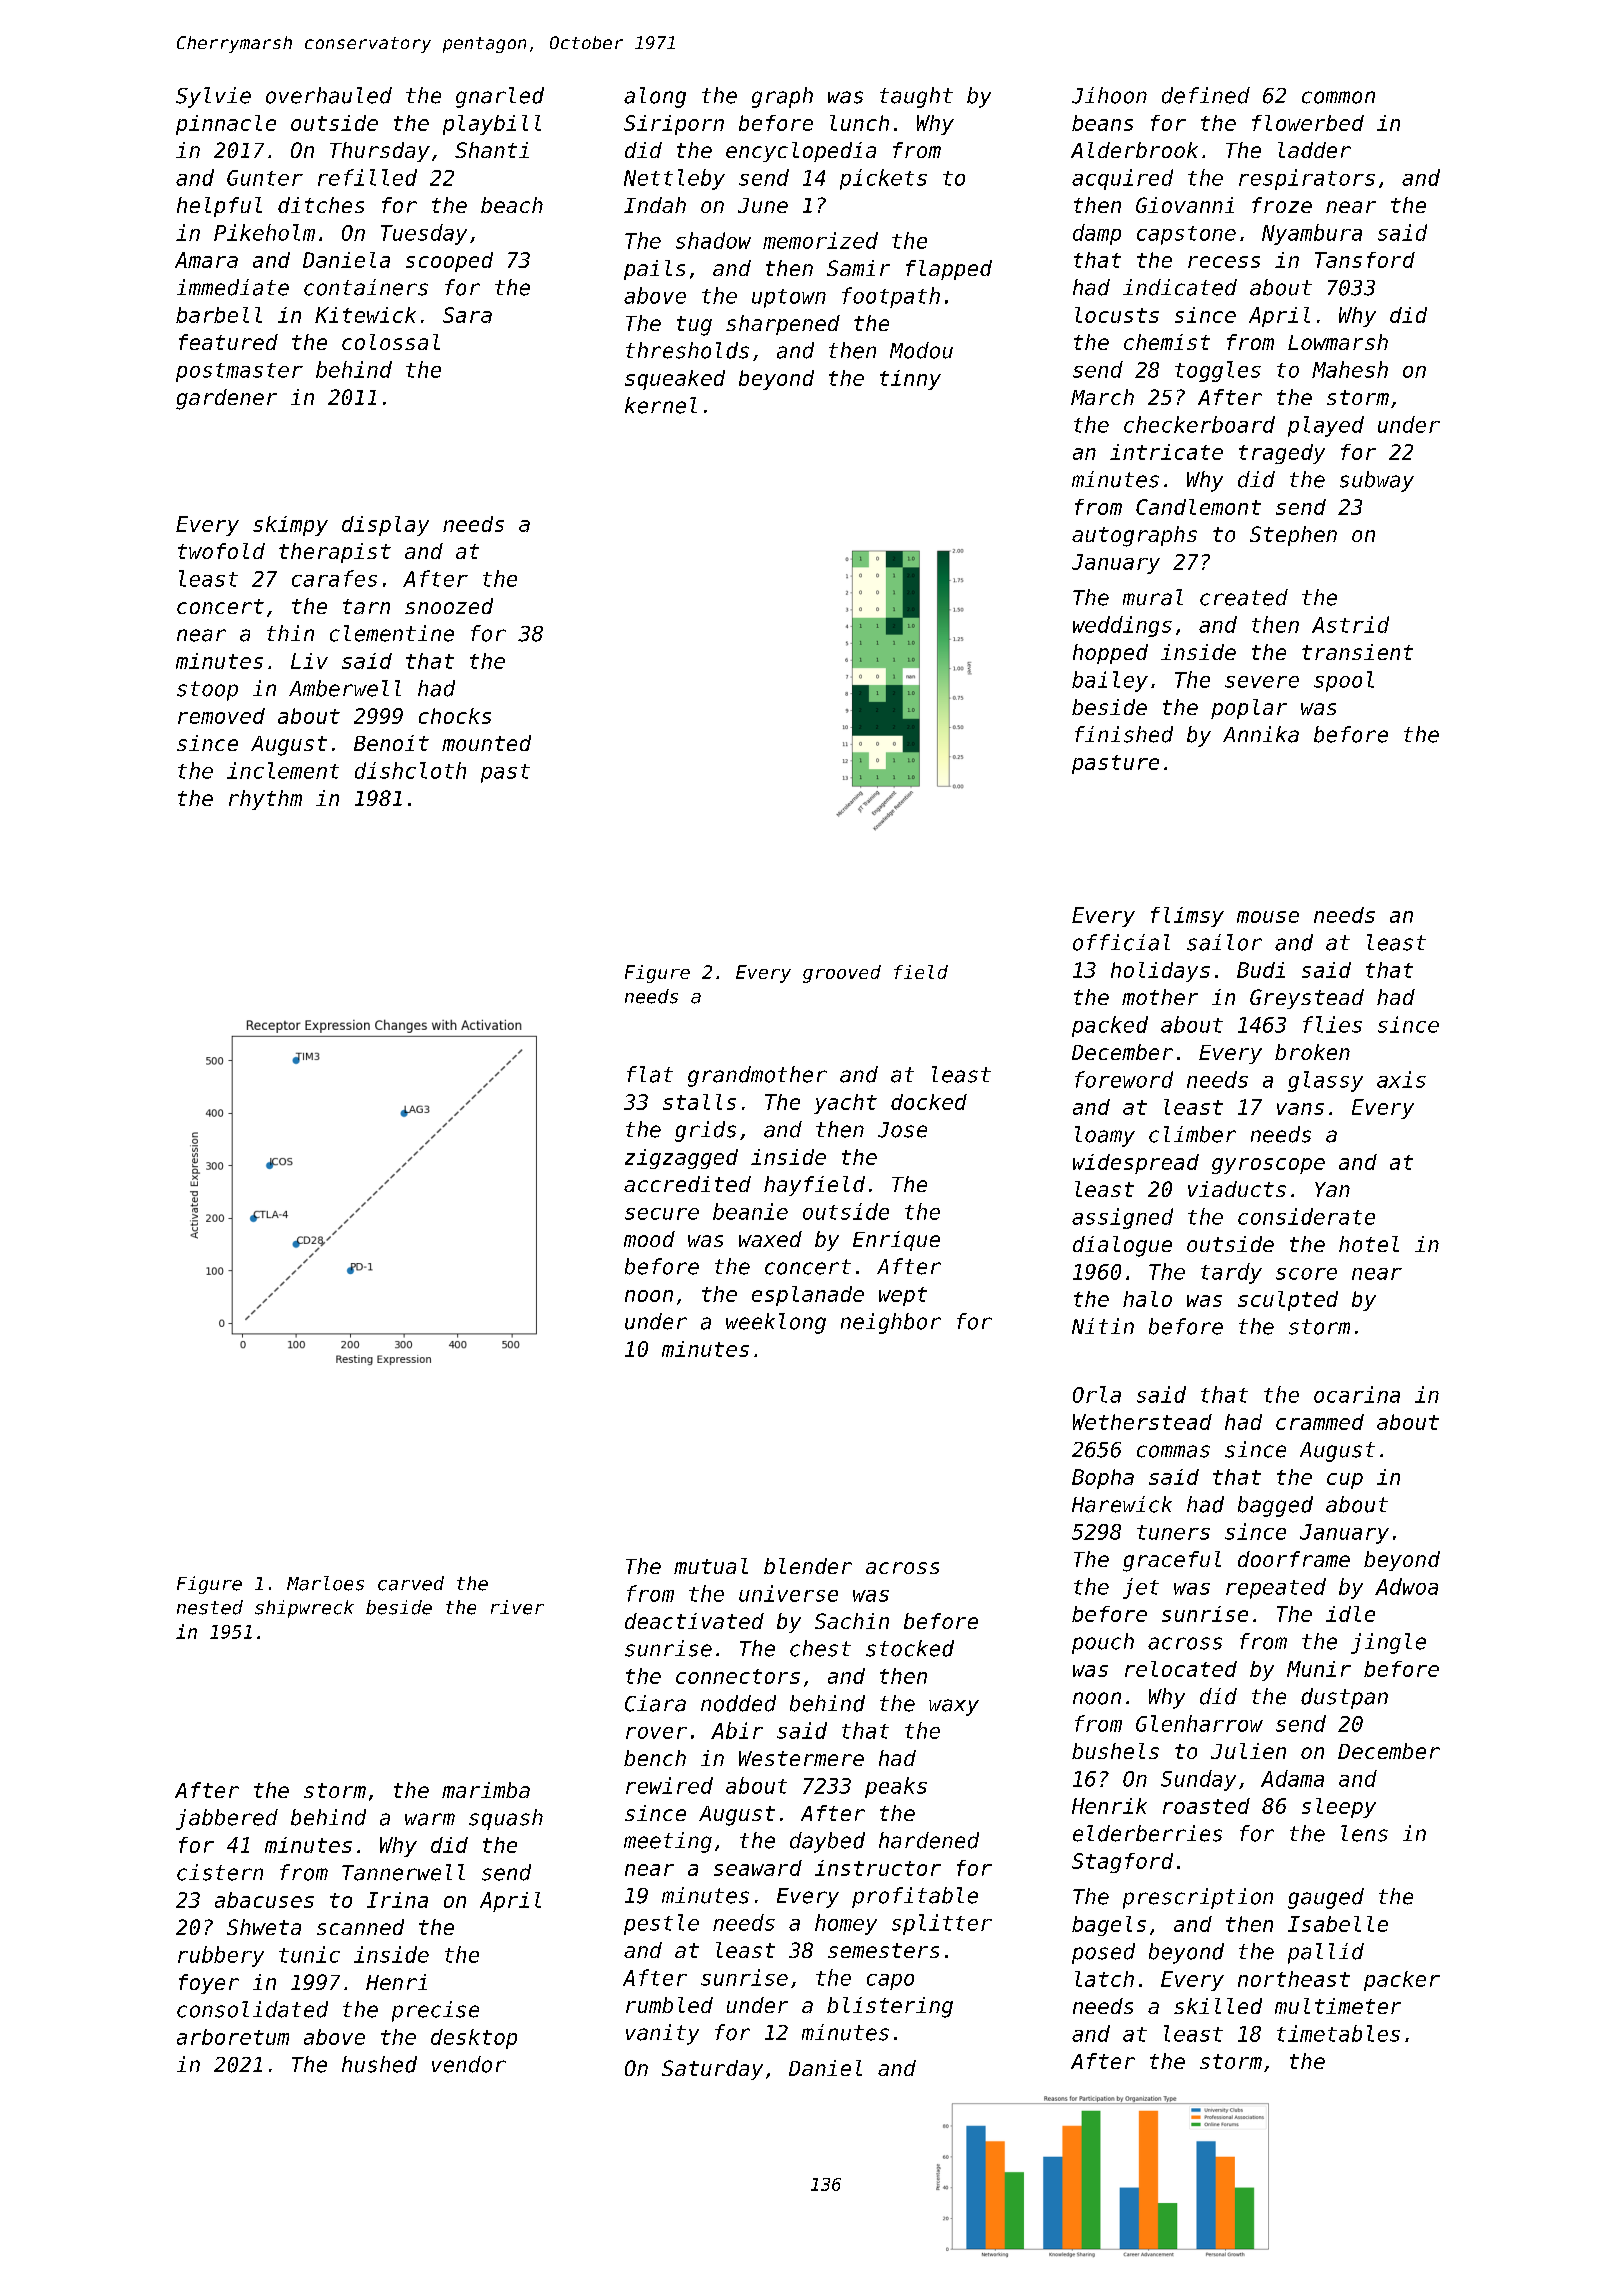 The image size is (1620, 2292). Describe the element at coordinates (842, 974) in the image. I see `grooved` at that location.
